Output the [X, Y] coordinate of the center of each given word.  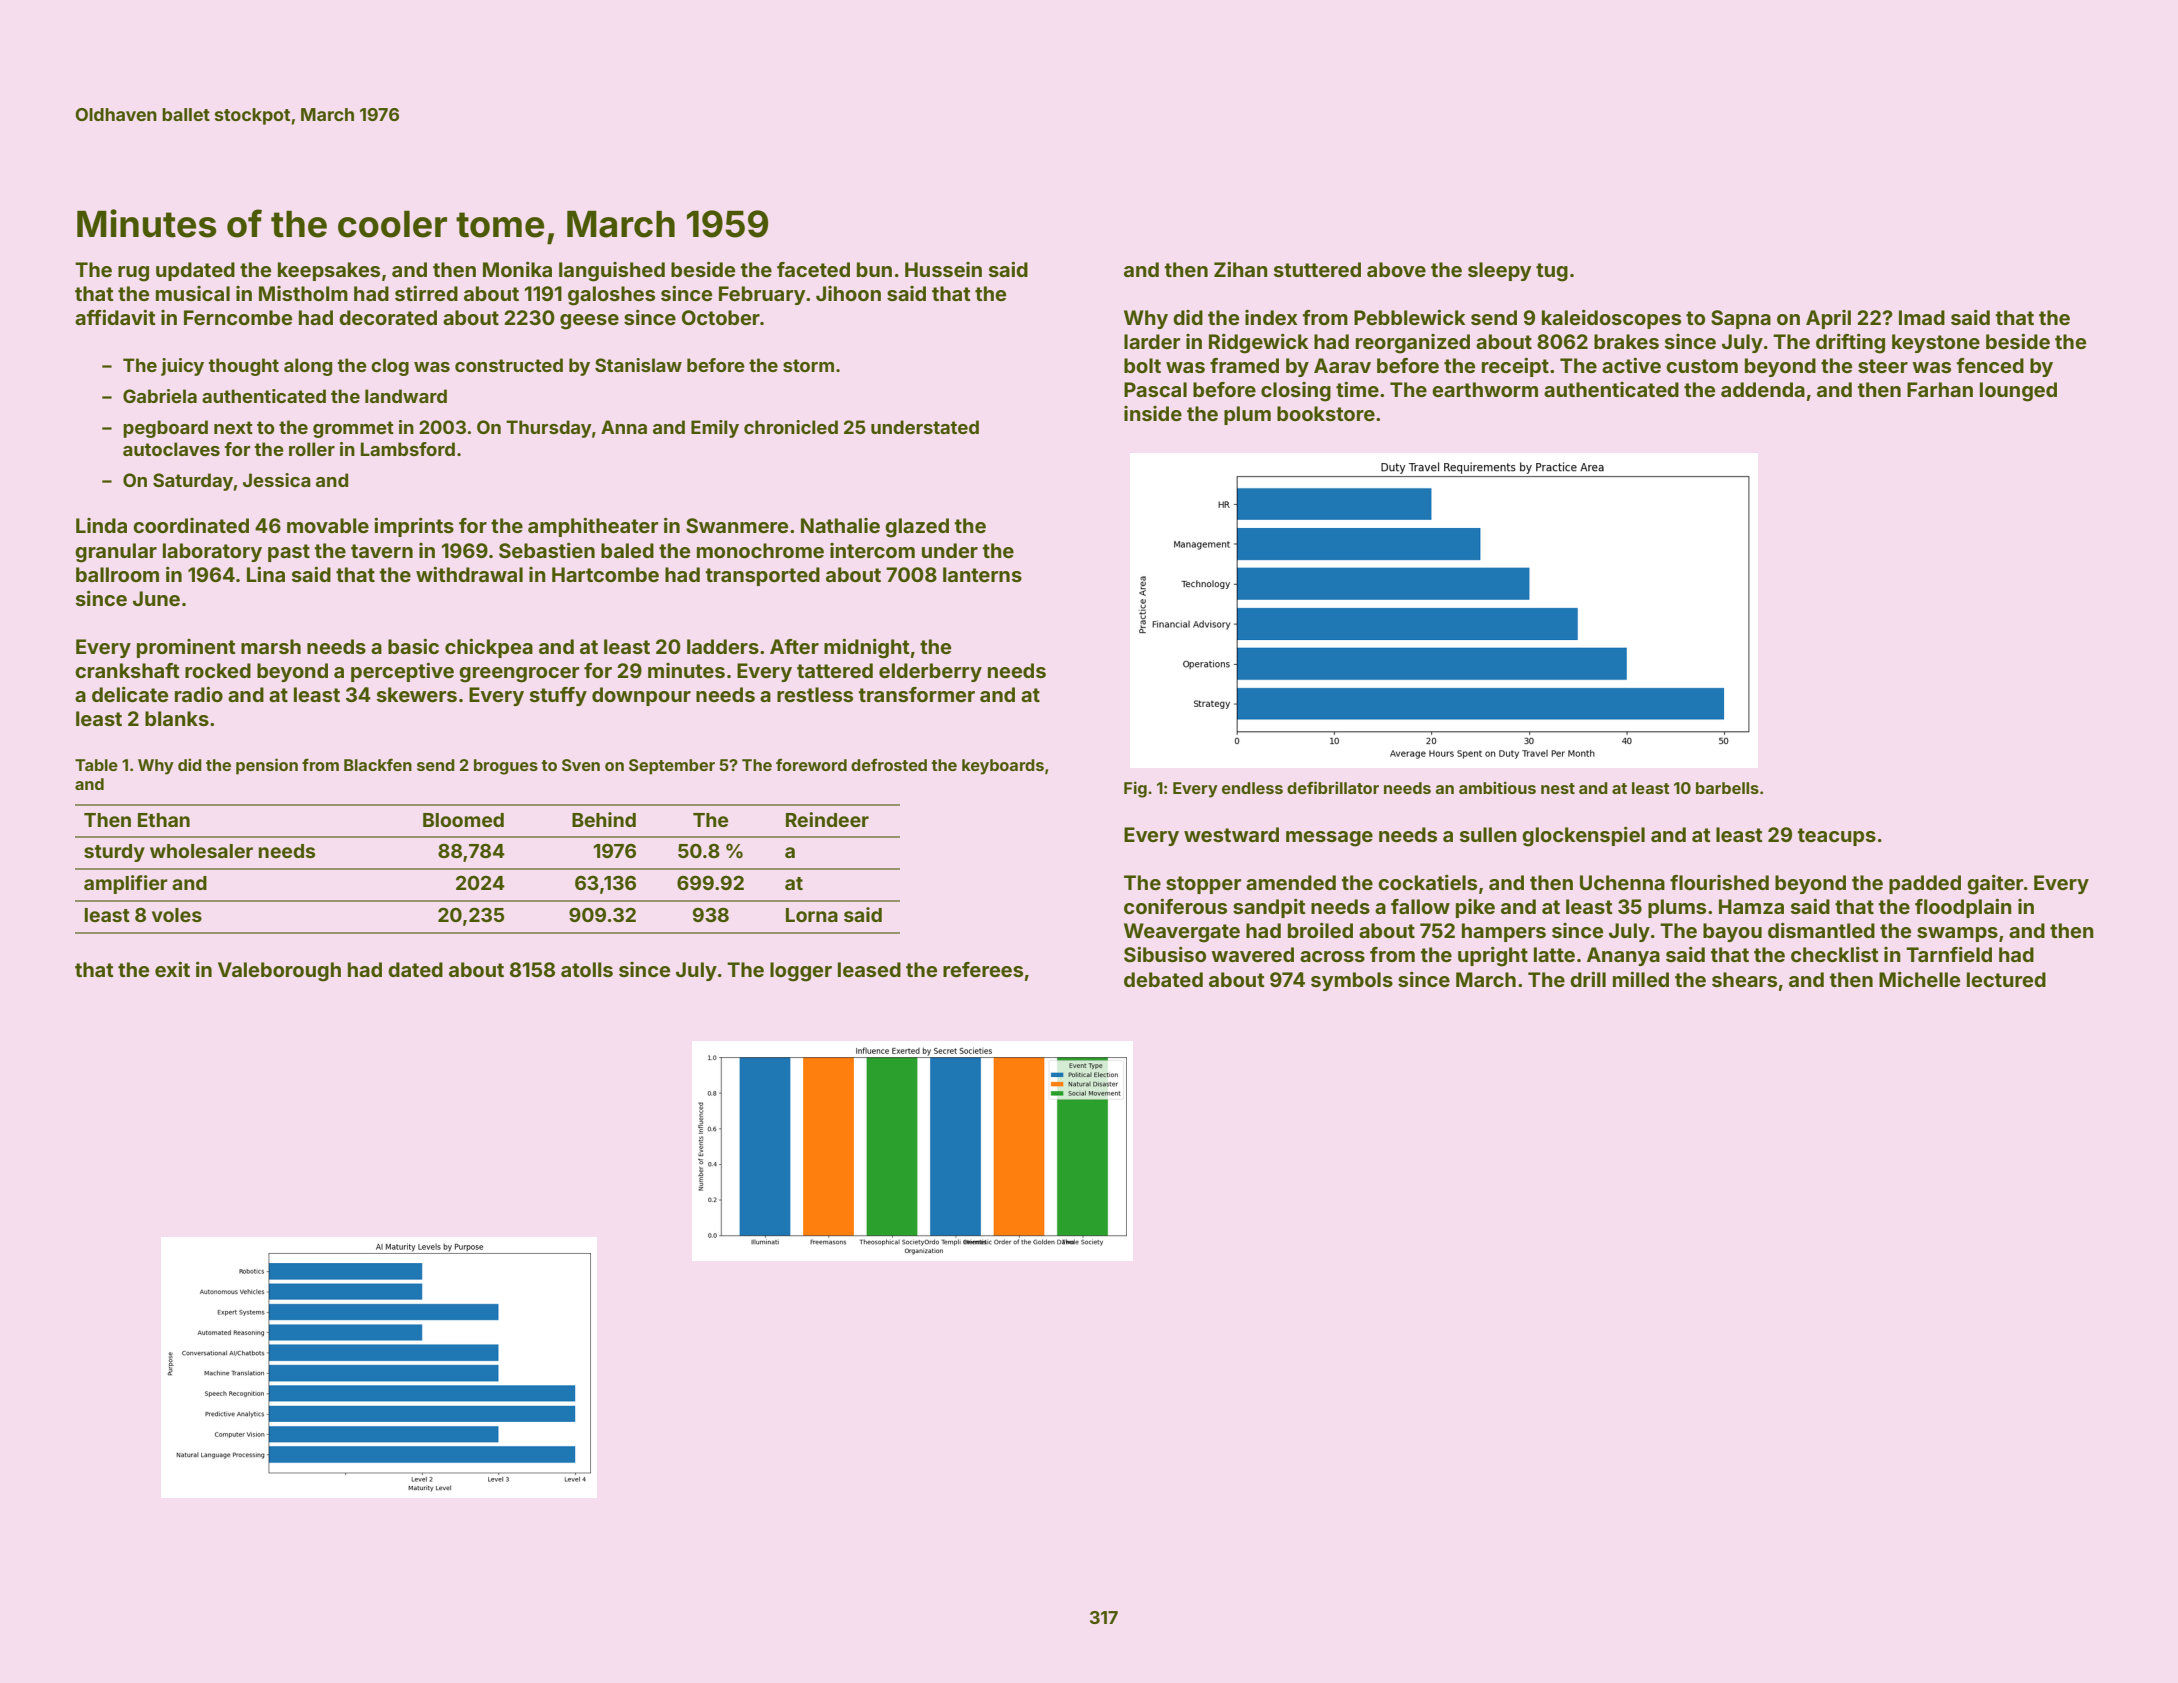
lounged [2018, 392]
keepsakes [329, 271]
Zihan [1241, 269]
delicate [130, 694]
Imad [1922, 317]
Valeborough [279, 972]
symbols [1352, 981]
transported [762, 576]
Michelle [1919, 979]
